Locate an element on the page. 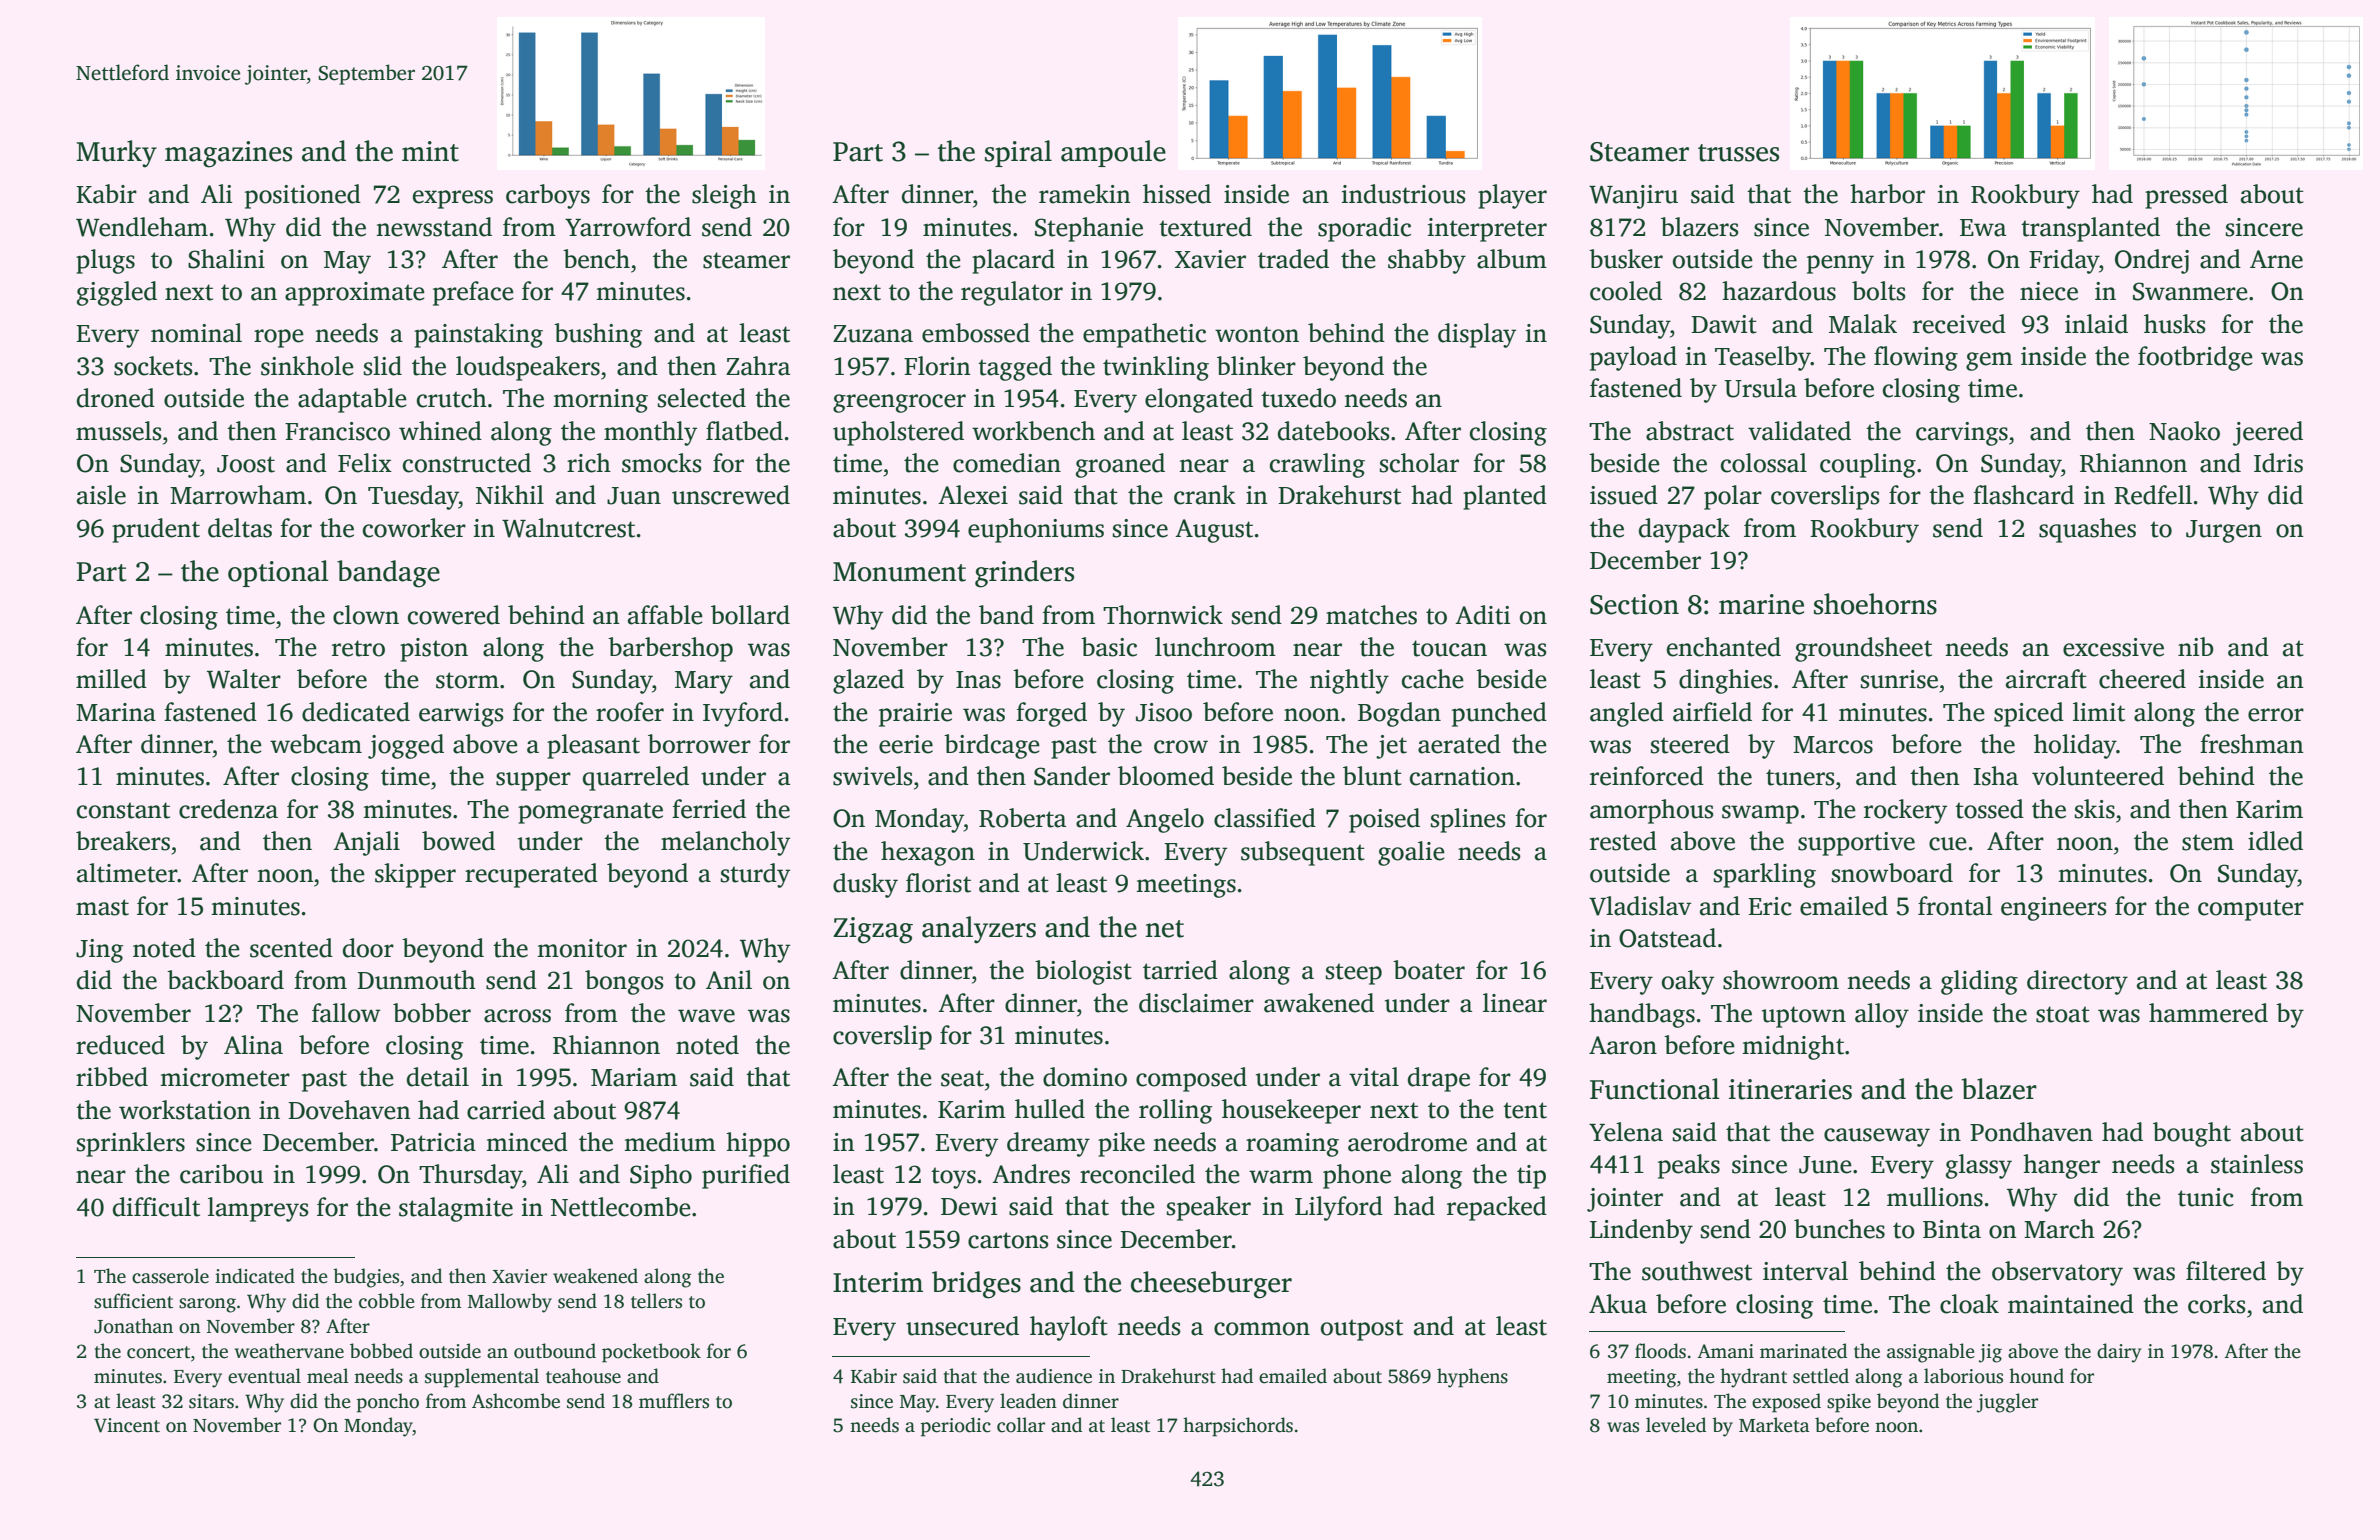 The height and width of the document is (1540, 2380). causeway is located at coordinates (1877, 1137).
